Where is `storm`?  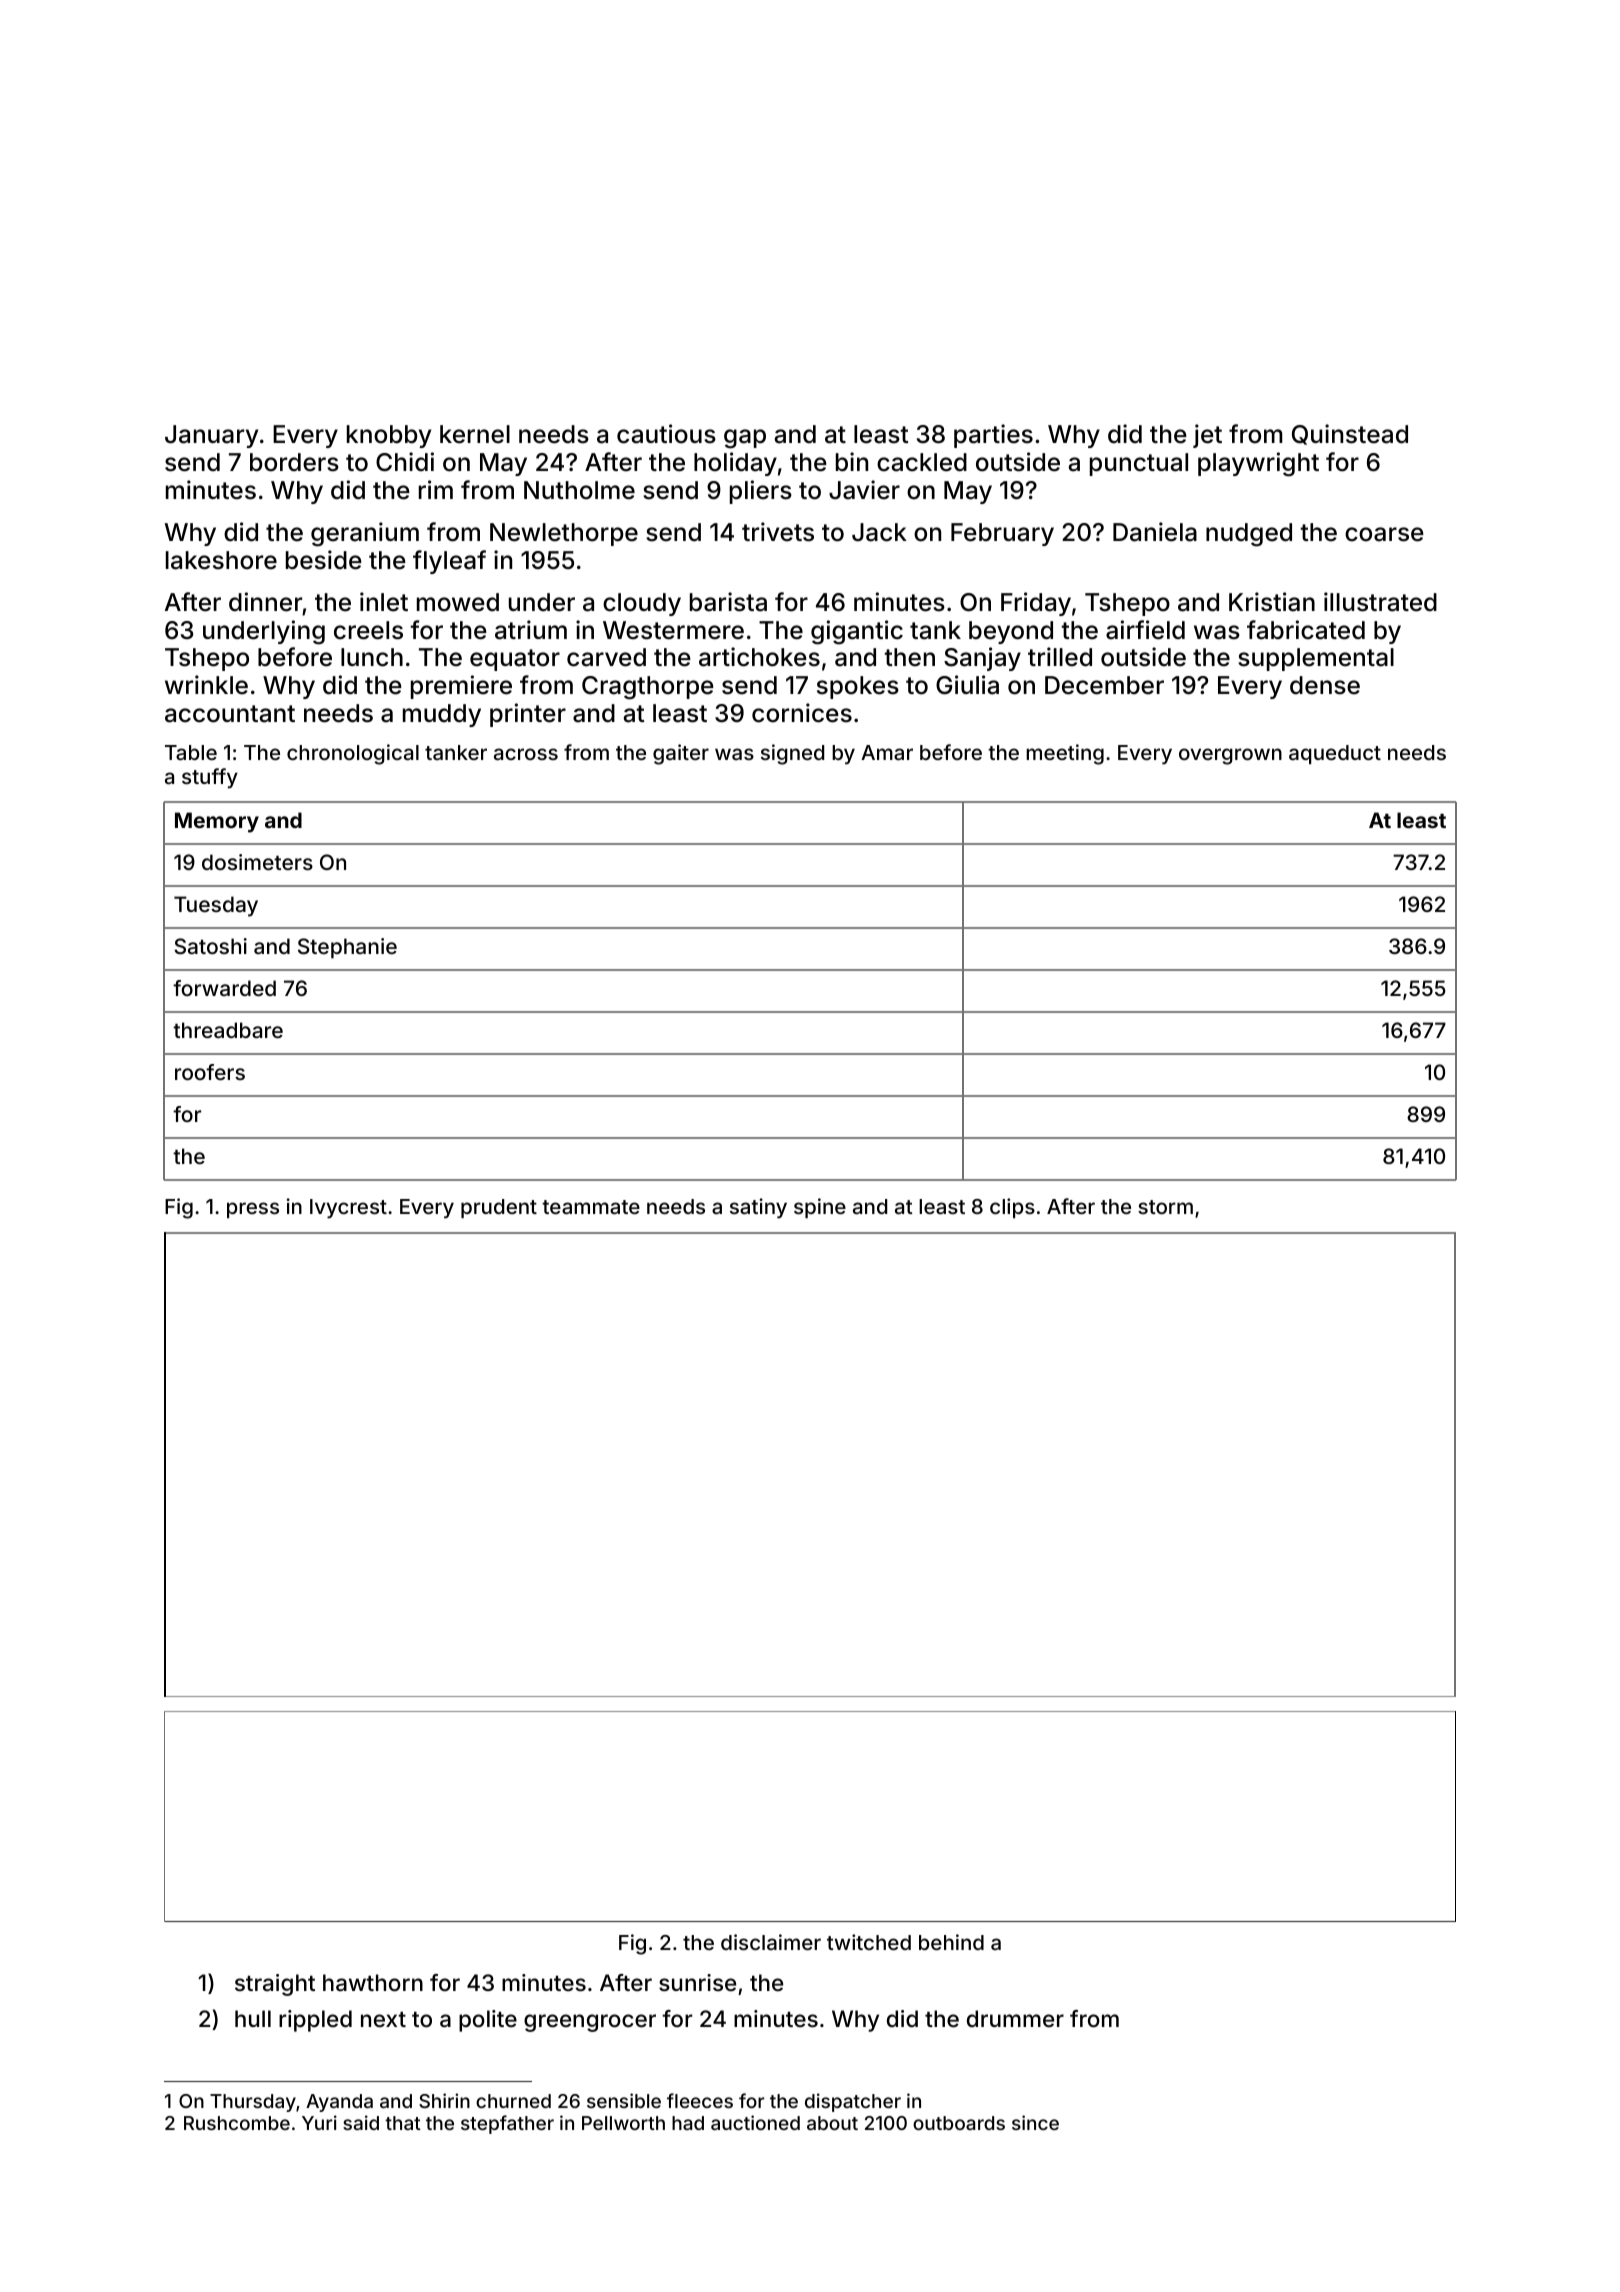
storm is located at coordinates (1165, 1207).
